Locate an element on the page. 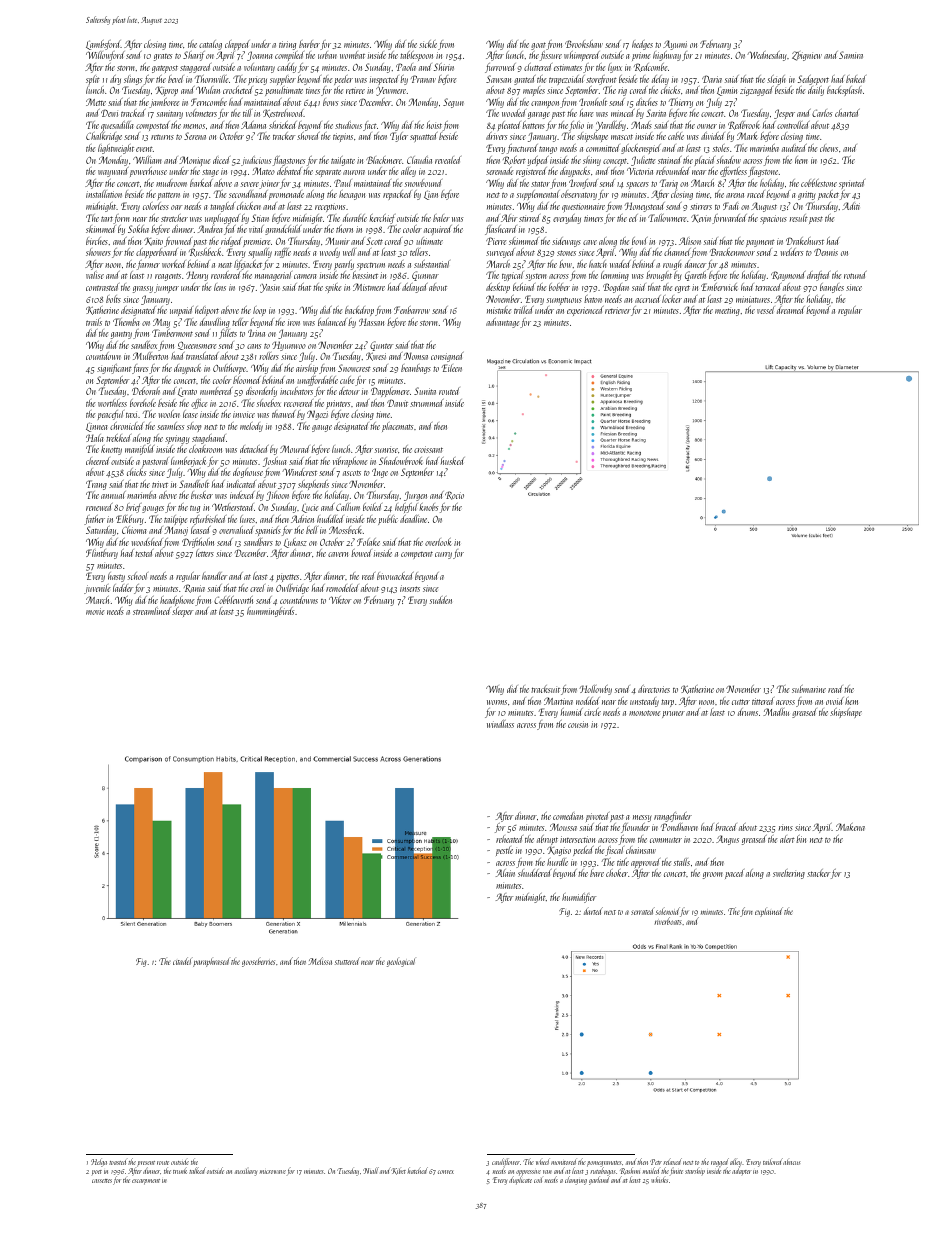  installation is located at coordinates (104, 194).
